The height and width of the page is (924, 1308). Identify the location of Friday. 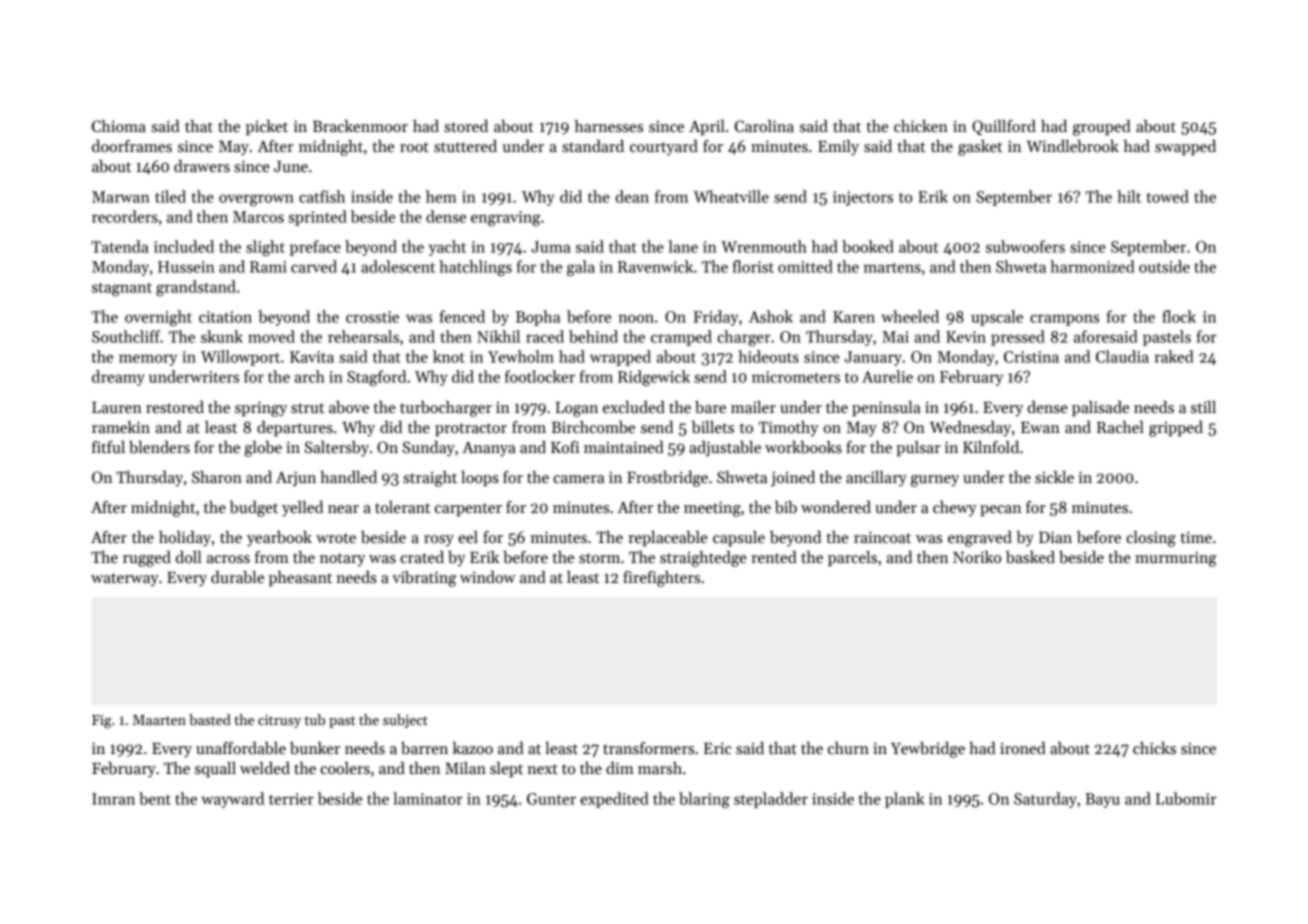
(715, 318).
